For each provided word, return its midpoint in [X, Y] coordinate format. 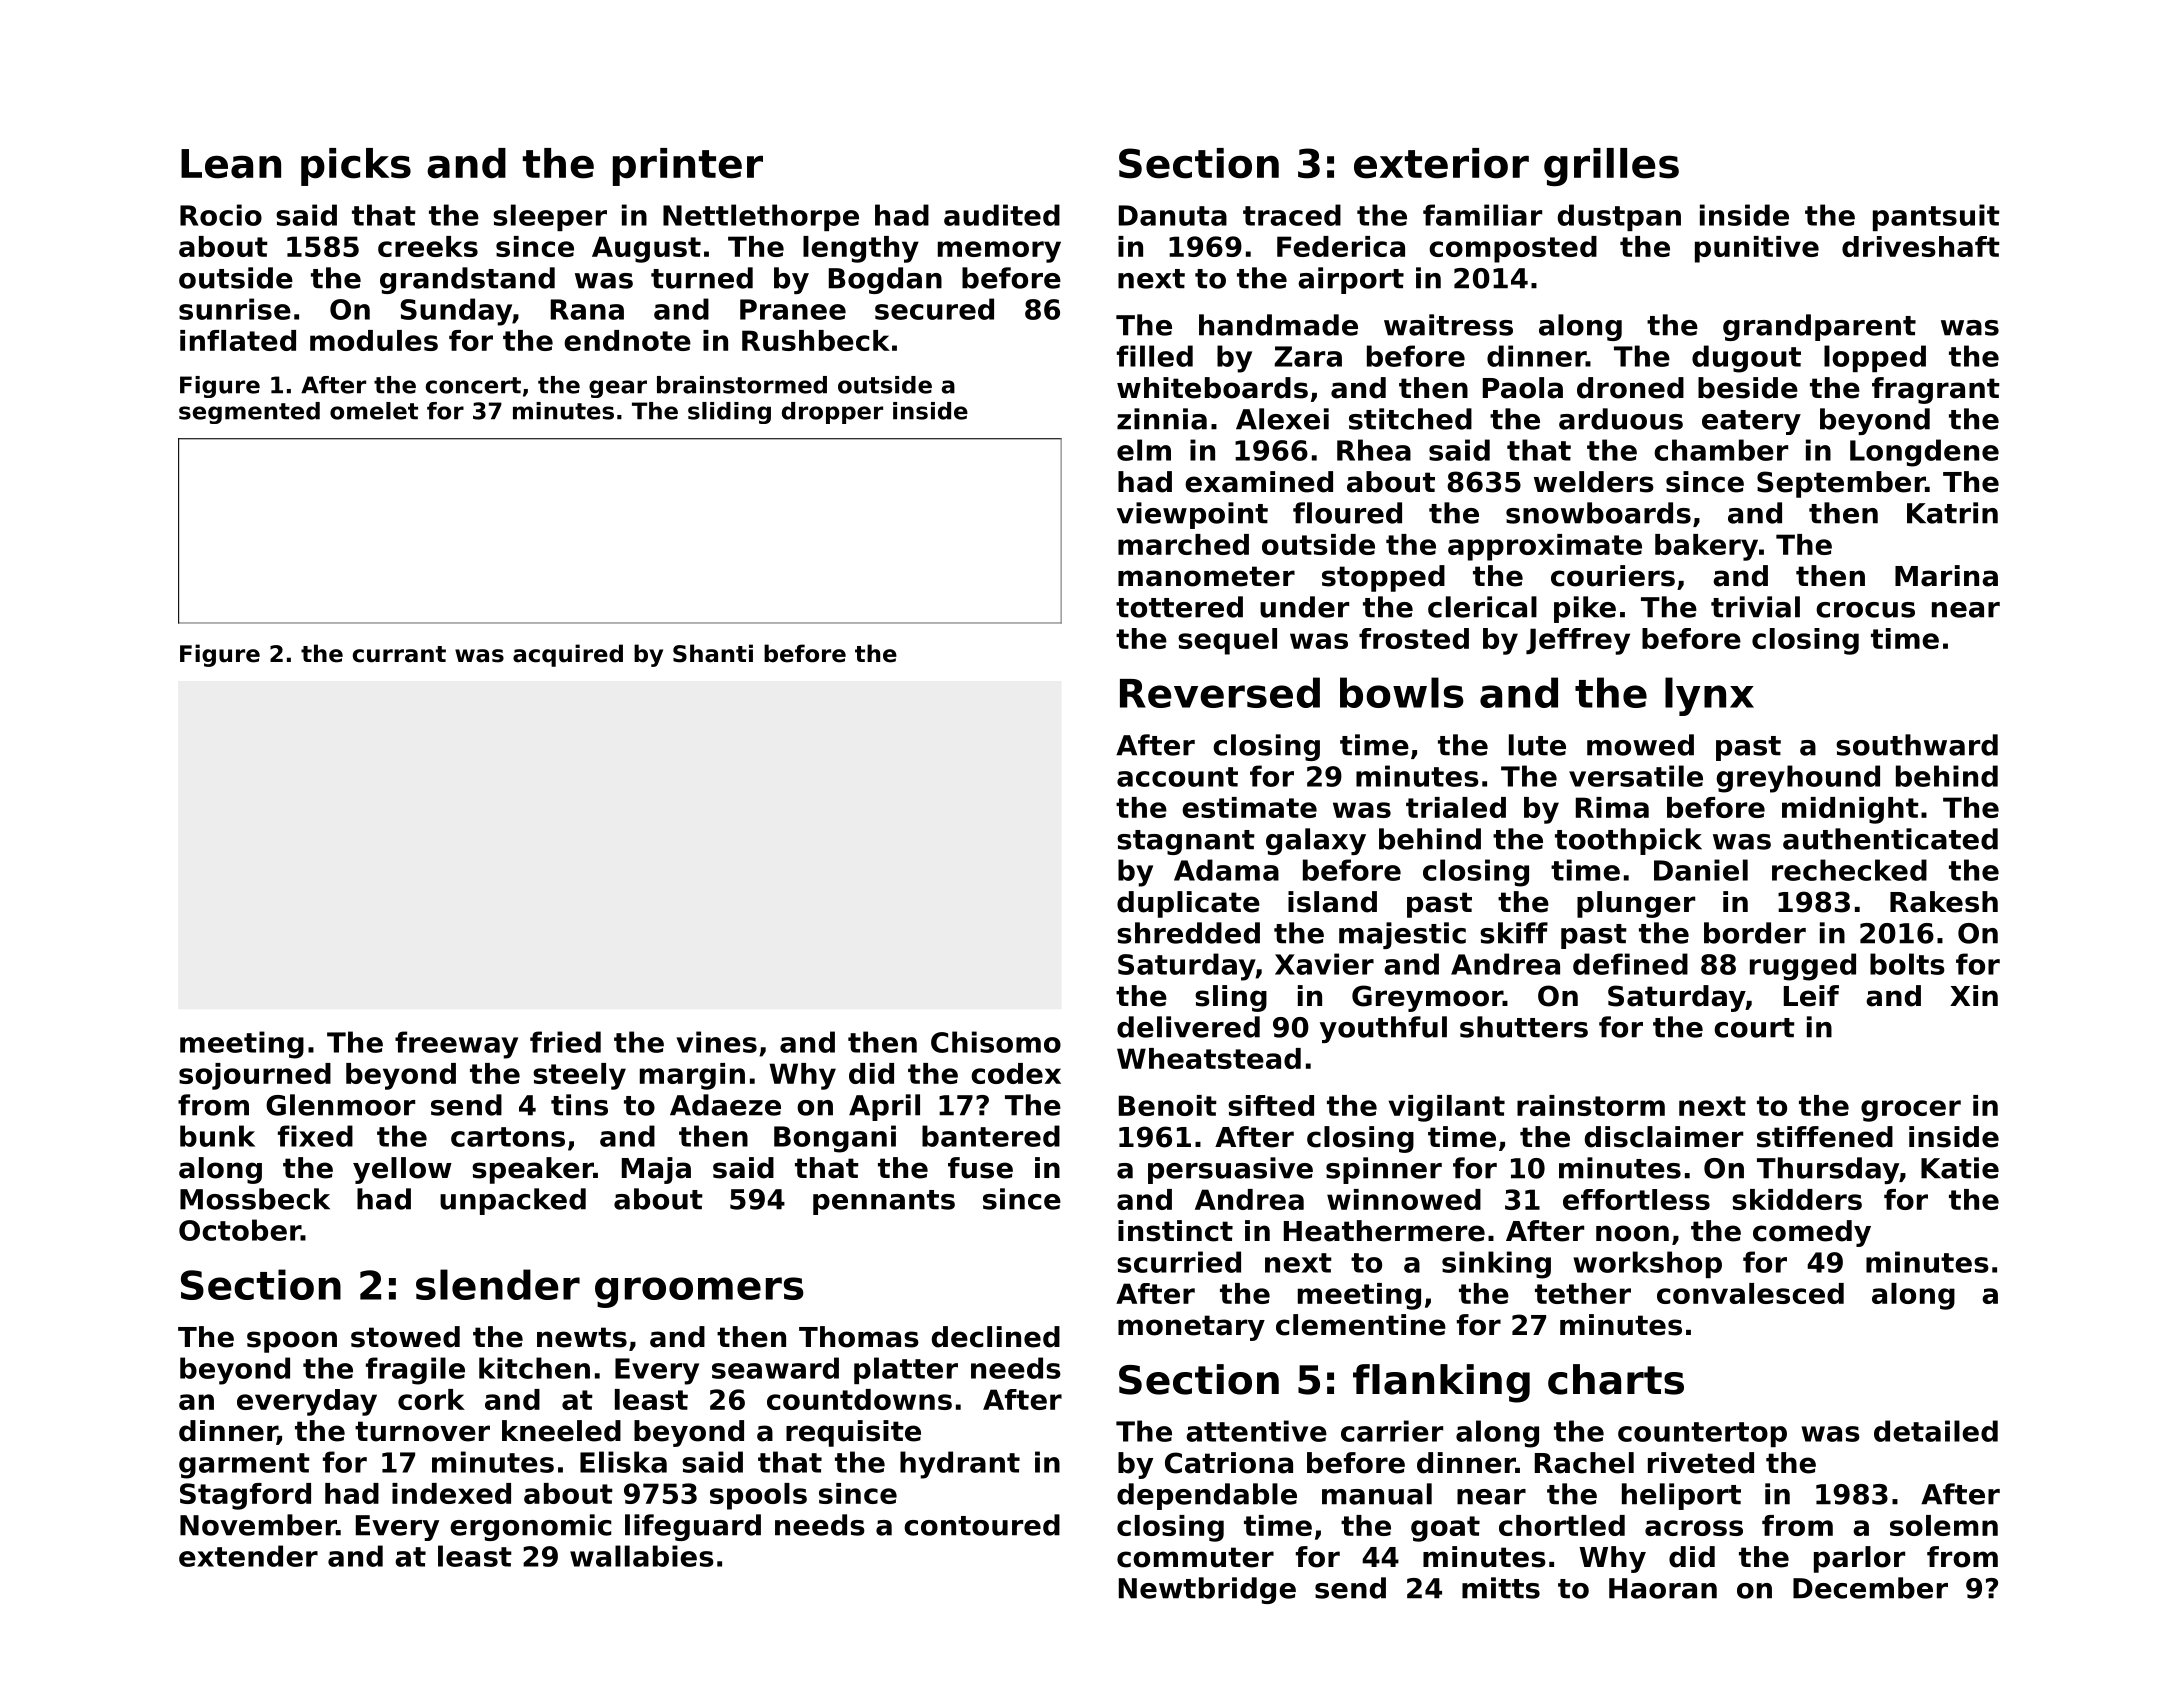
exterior [1441, 163]
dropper [832, 413]
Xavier [1324, 964]
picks [356, 167]
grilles [1611, 167]
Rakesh [1944, 902]
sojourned [255, 1076]
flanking [1441, 1383]
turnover [422, 1431]
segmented [249, 413]
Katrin [1952, 513]
